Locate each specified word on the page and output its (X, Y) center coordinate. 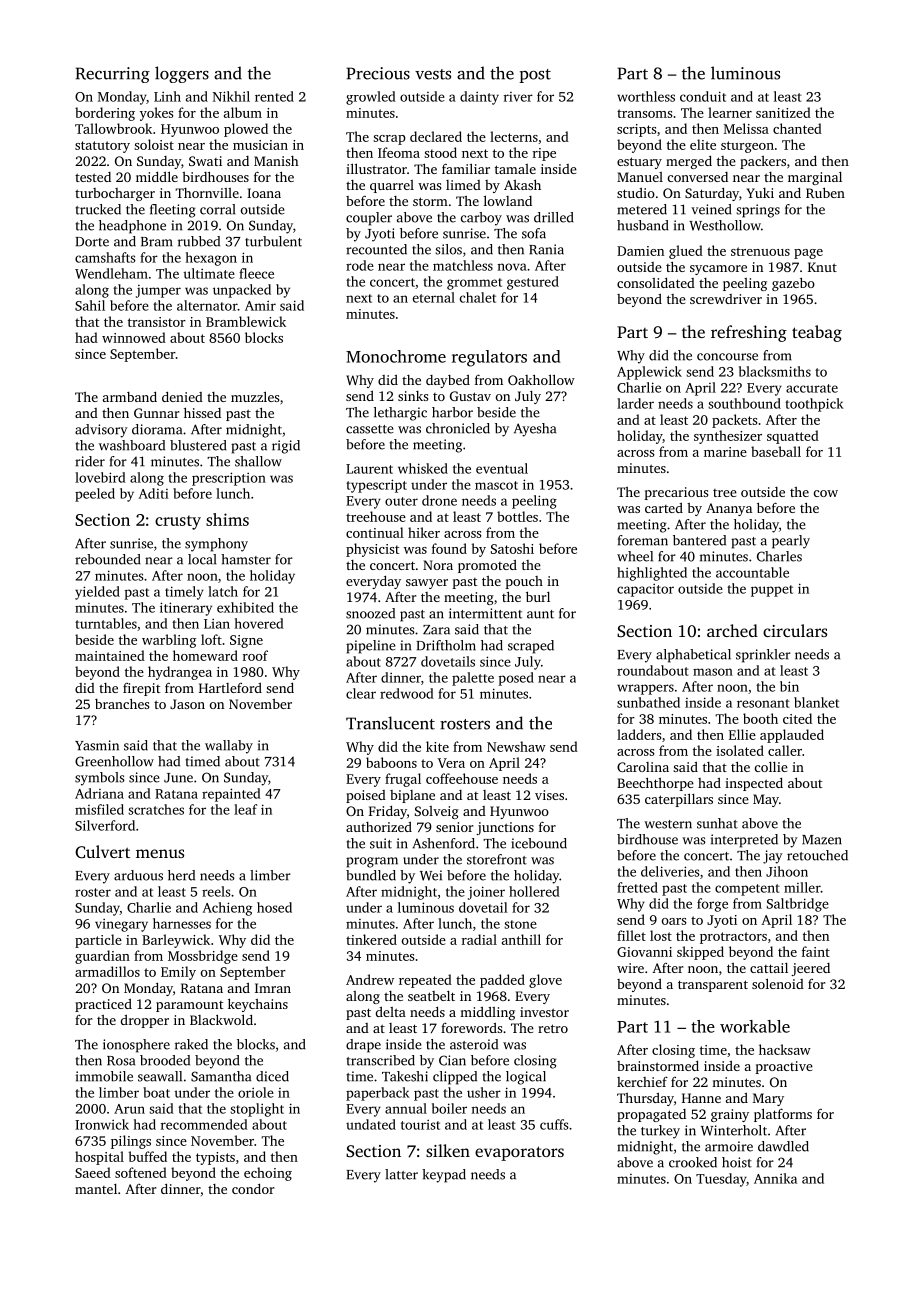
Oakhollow (541, 379)
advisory (101, 431)
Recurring (113, 75)
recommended (204, 1124)
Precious (378, 73)
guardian (102, 957)
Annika (775, 1178)
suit (381, 843)
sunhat (717, 823)
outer (401, 501)
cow (826, 493)
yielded (97, 593)
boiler (449, 1108)
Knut (822, 267)
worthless (646, 96)
